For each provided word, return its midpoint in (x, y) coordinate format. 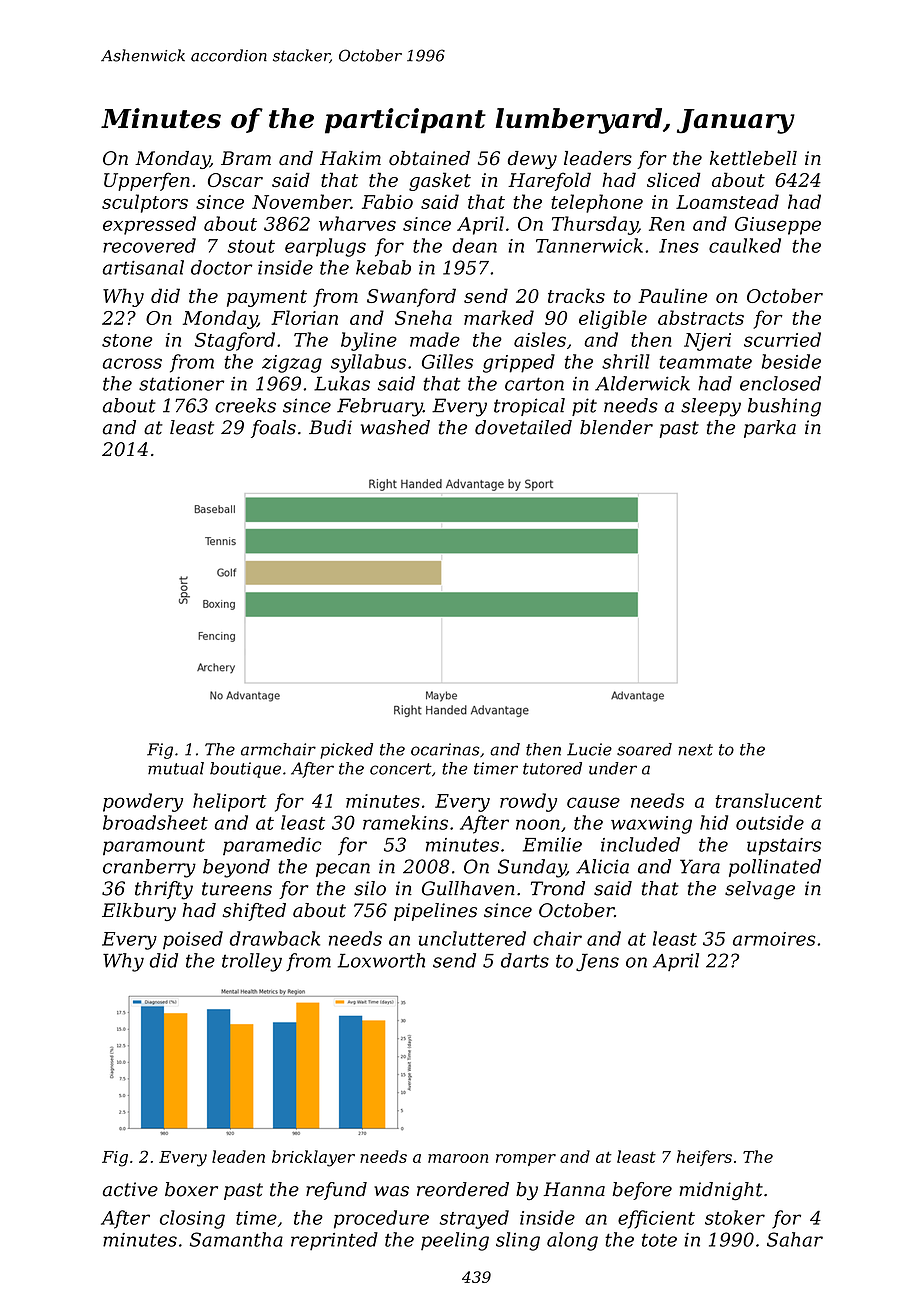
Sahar (795, 1239)
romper (526, 1160)
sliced (674, 179)
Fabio (387, 201)
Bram (246, 158)
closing (192, 1219)
